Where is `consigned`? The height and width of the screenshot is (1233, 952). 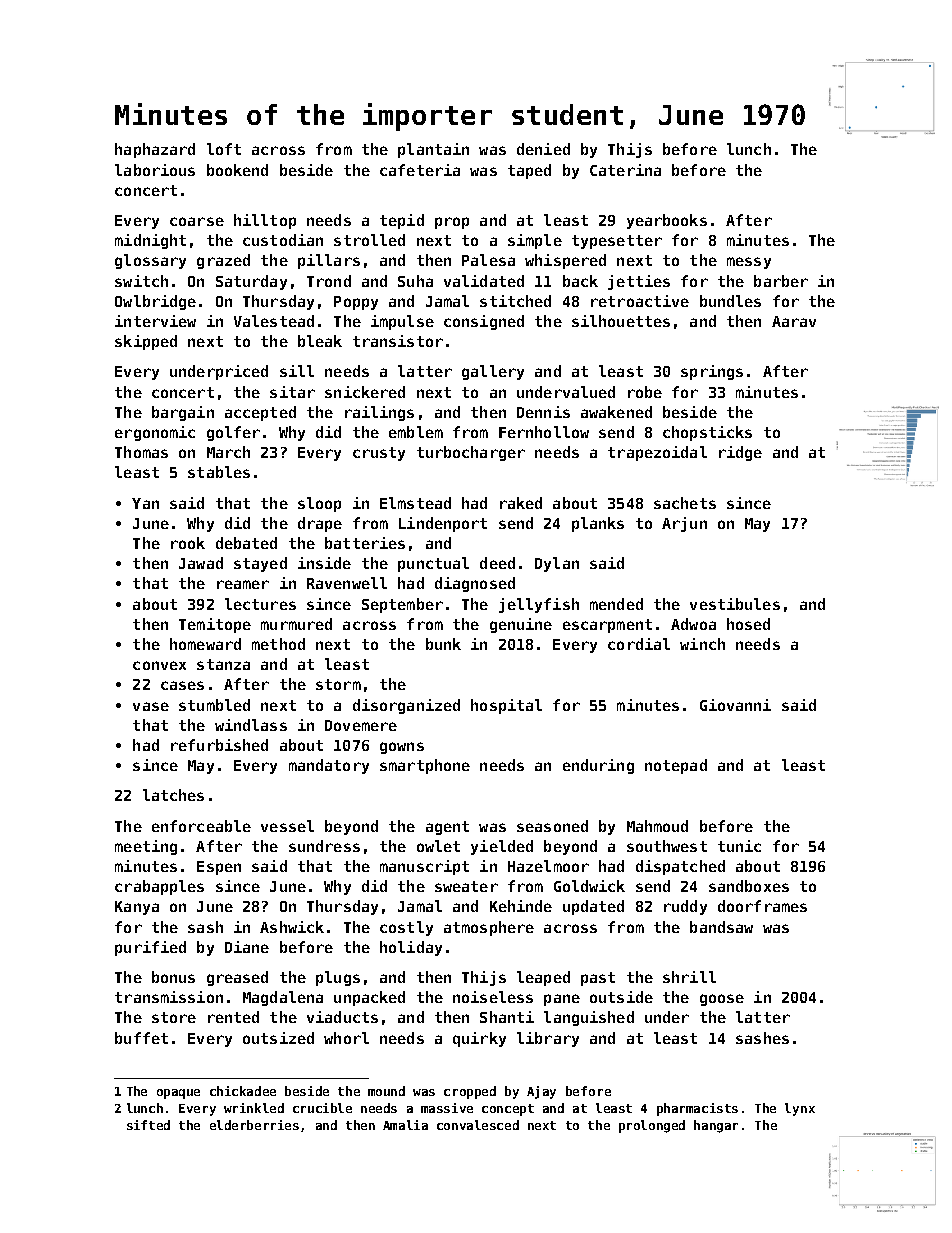 consigned is located at coordinates (484, 322).
